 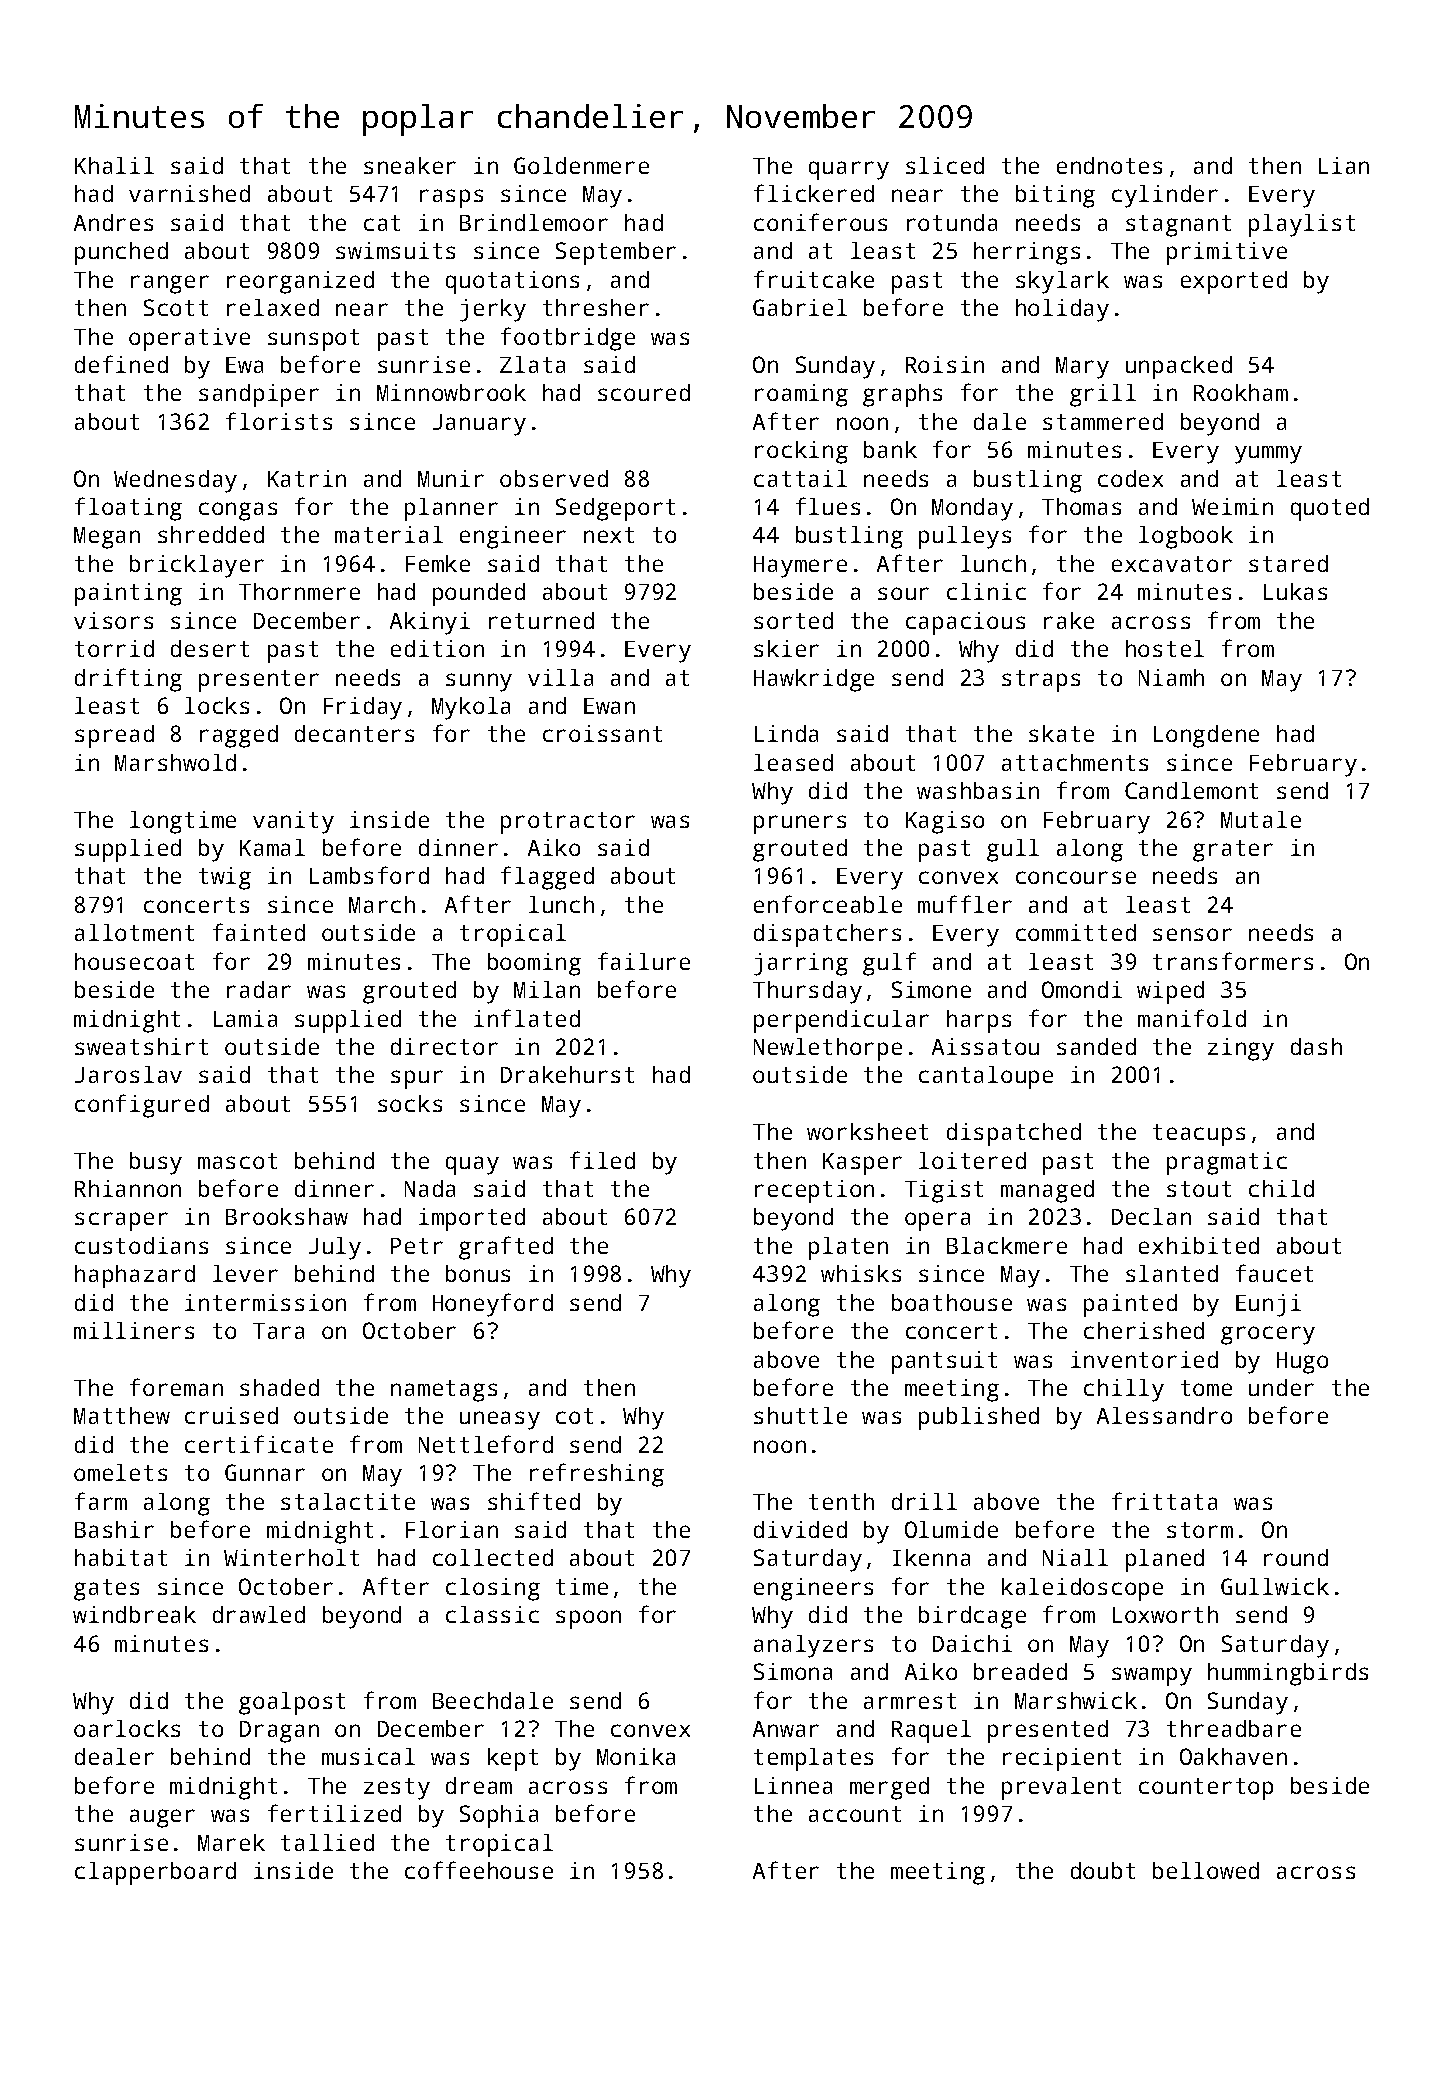 What do you see at coordinates (1281, 1387) in the image?
I see `under` at bounding box center [1281, 1387].
